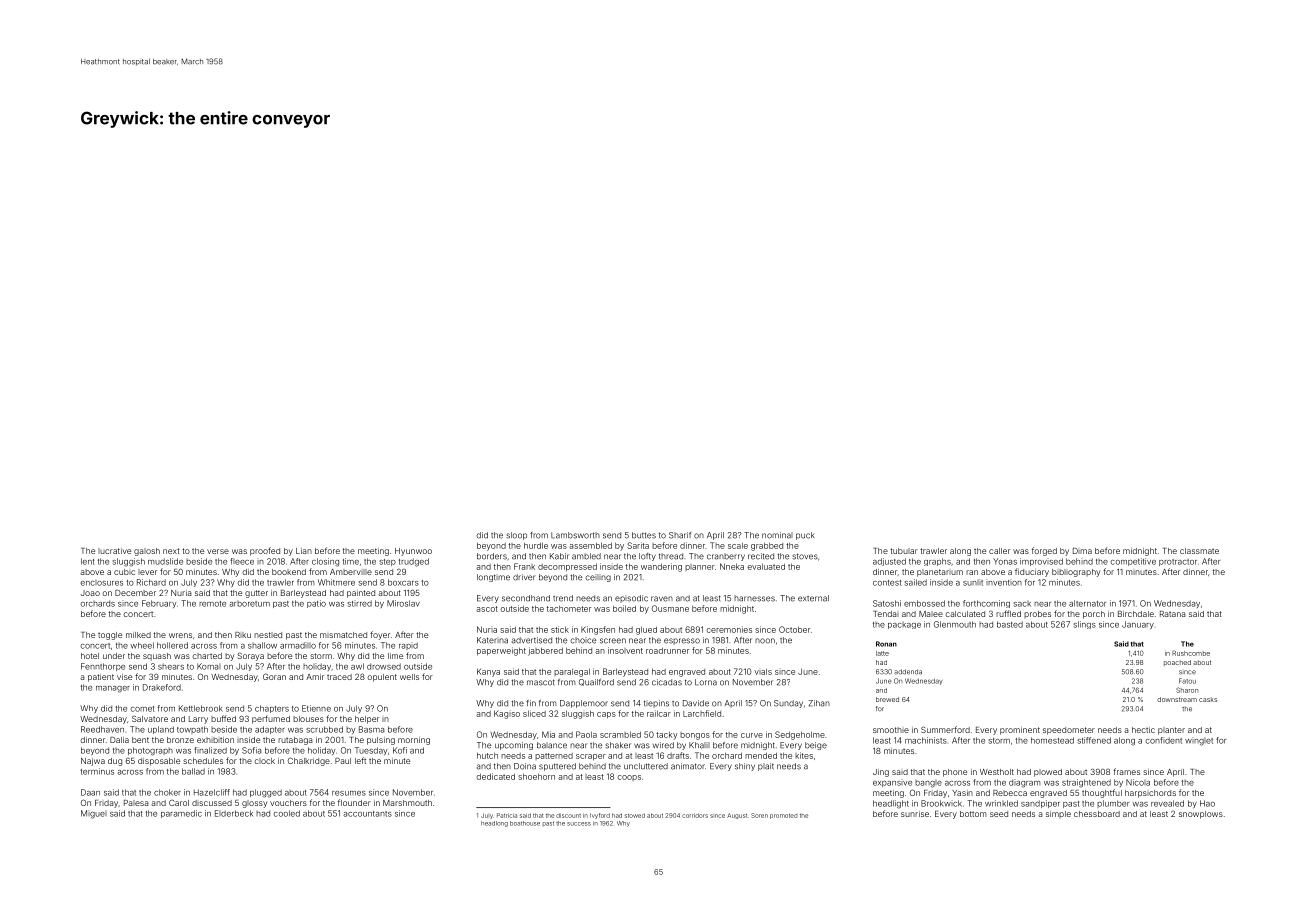 The width and height of the screenshot is (1308, 924). Describe the element at coordinates (181, 814) in the screenshot. I see `paramedic` at that location.
